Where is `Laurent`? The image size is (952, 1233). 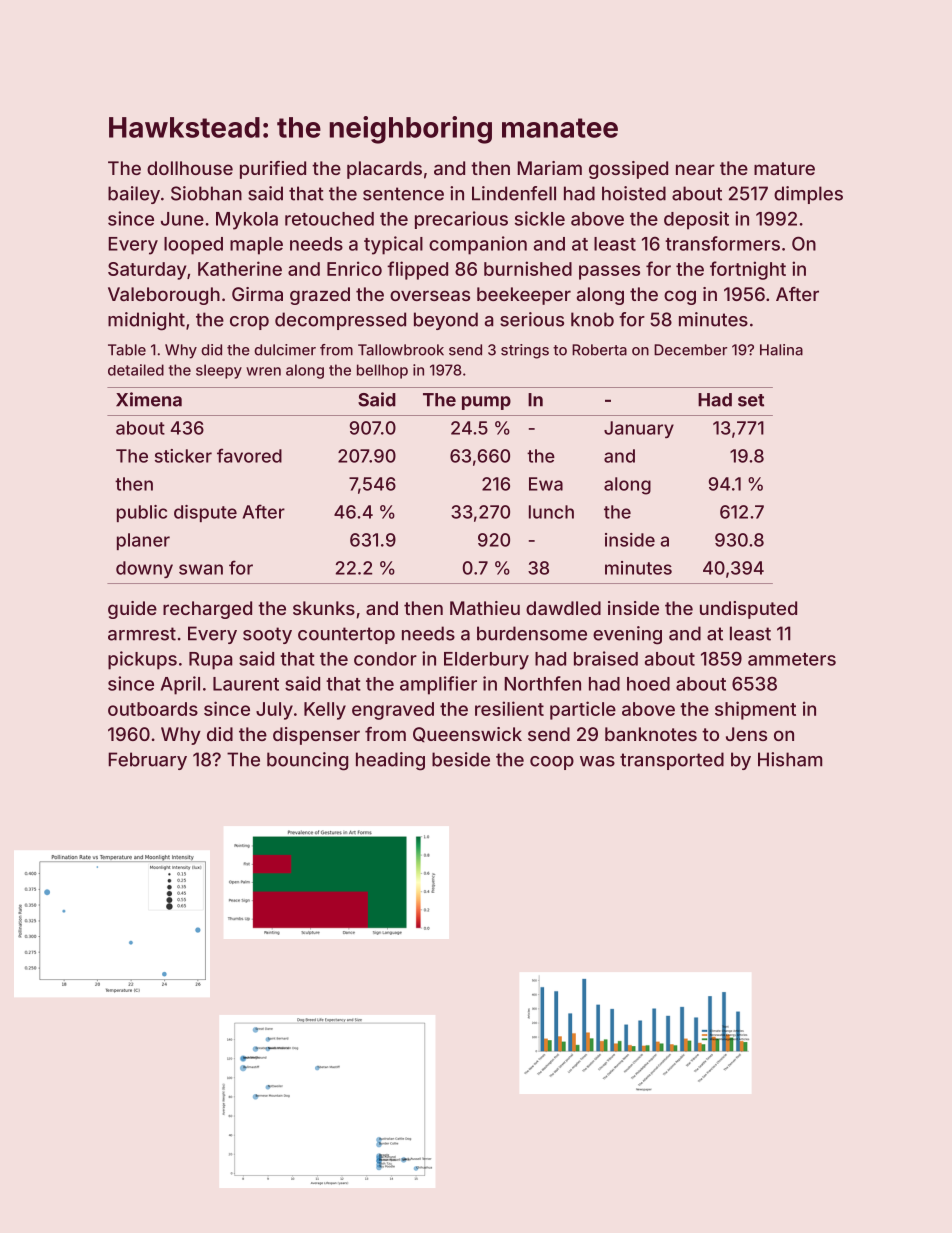 Laurent is located at coordinates (246, 684).
